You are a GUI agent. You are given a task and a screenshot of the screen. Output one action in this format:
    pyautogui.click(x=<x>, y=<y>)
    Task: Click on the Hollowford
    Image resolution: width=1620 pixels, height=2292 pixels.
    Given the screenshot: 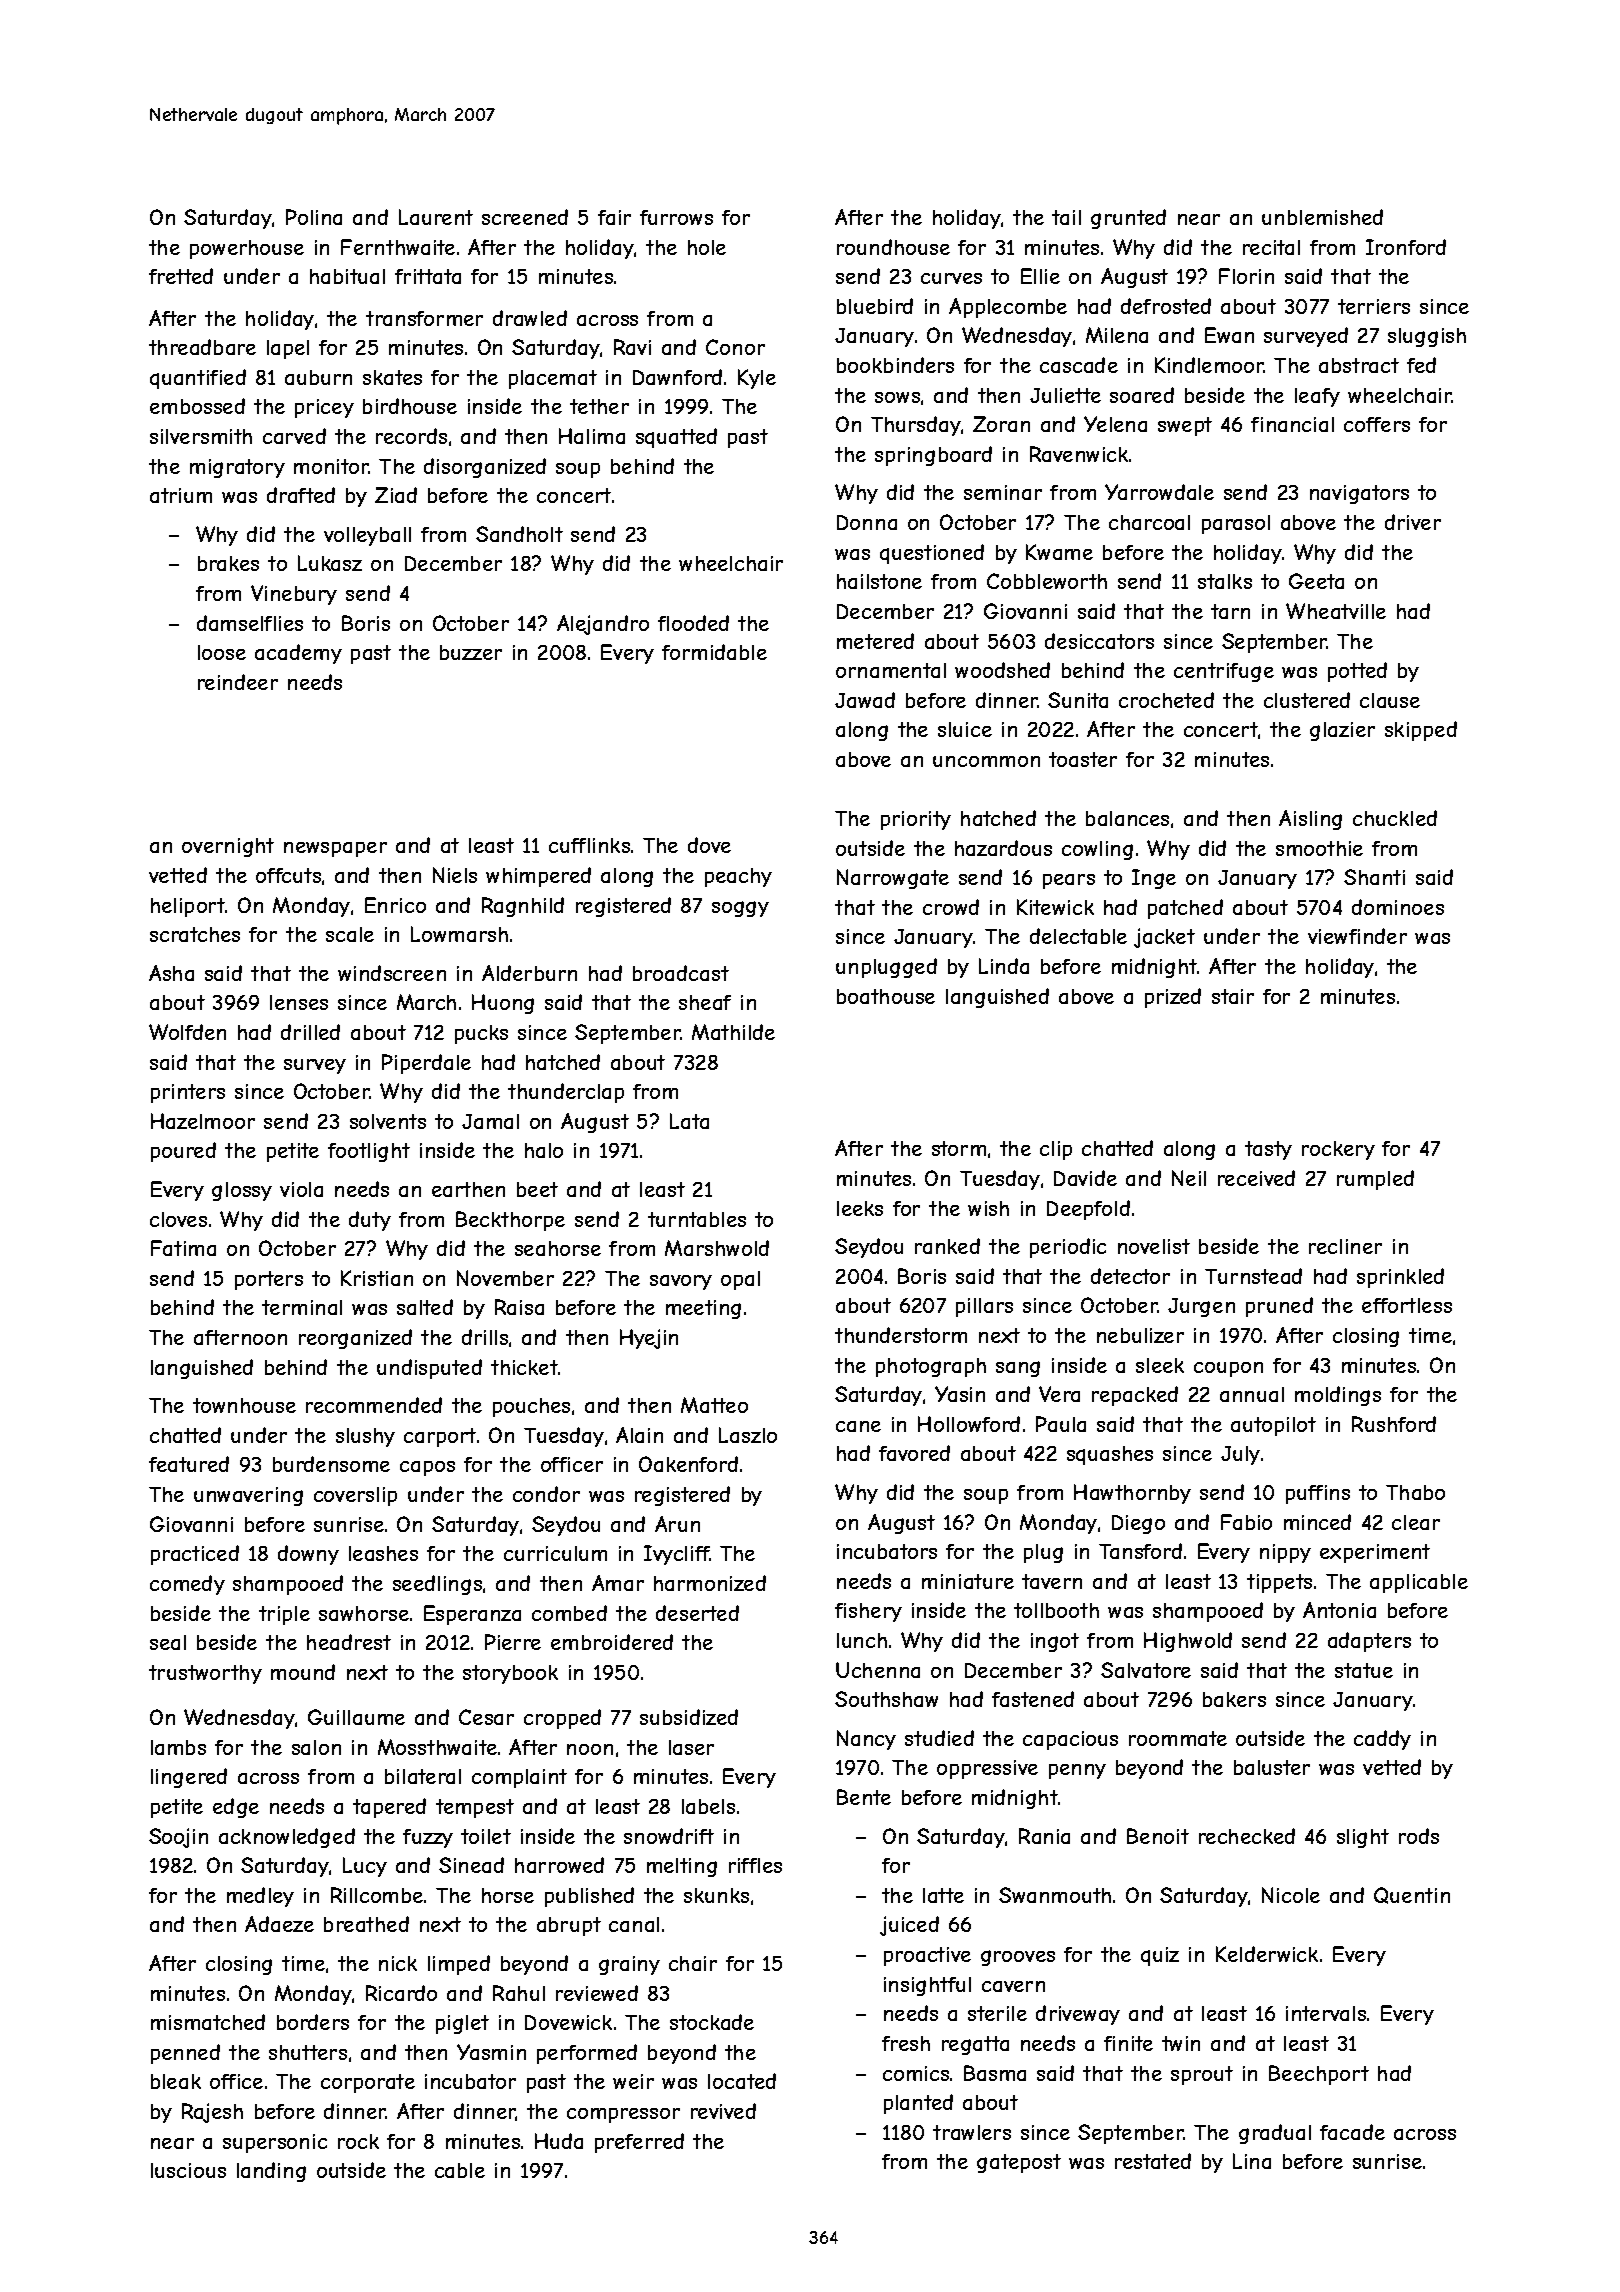 What is the action you would take?
    pyautogui.click(x=969, y=1424)
